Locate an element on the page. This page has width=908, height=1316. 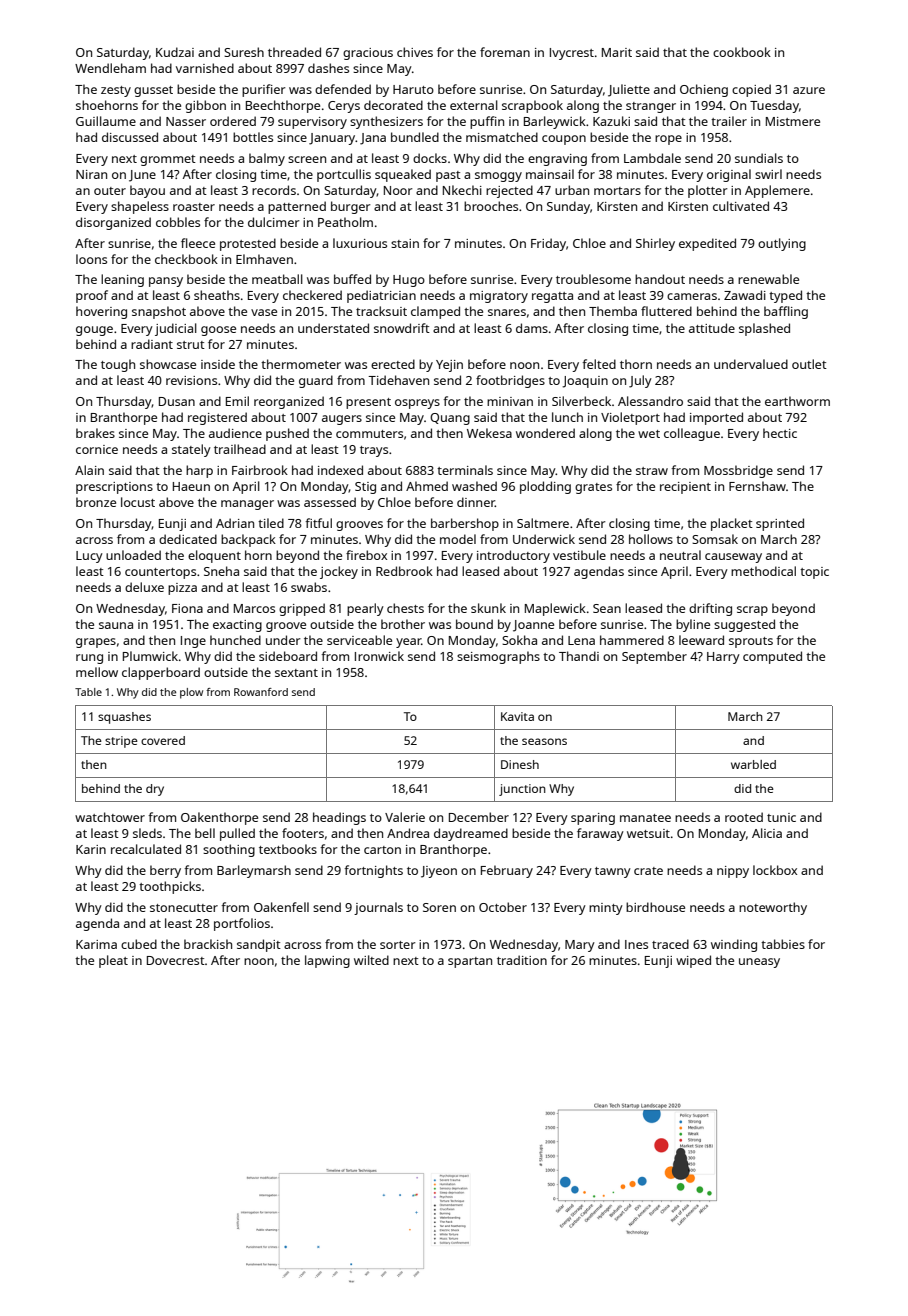
Redbrook is located at coordinates (404, 571).
